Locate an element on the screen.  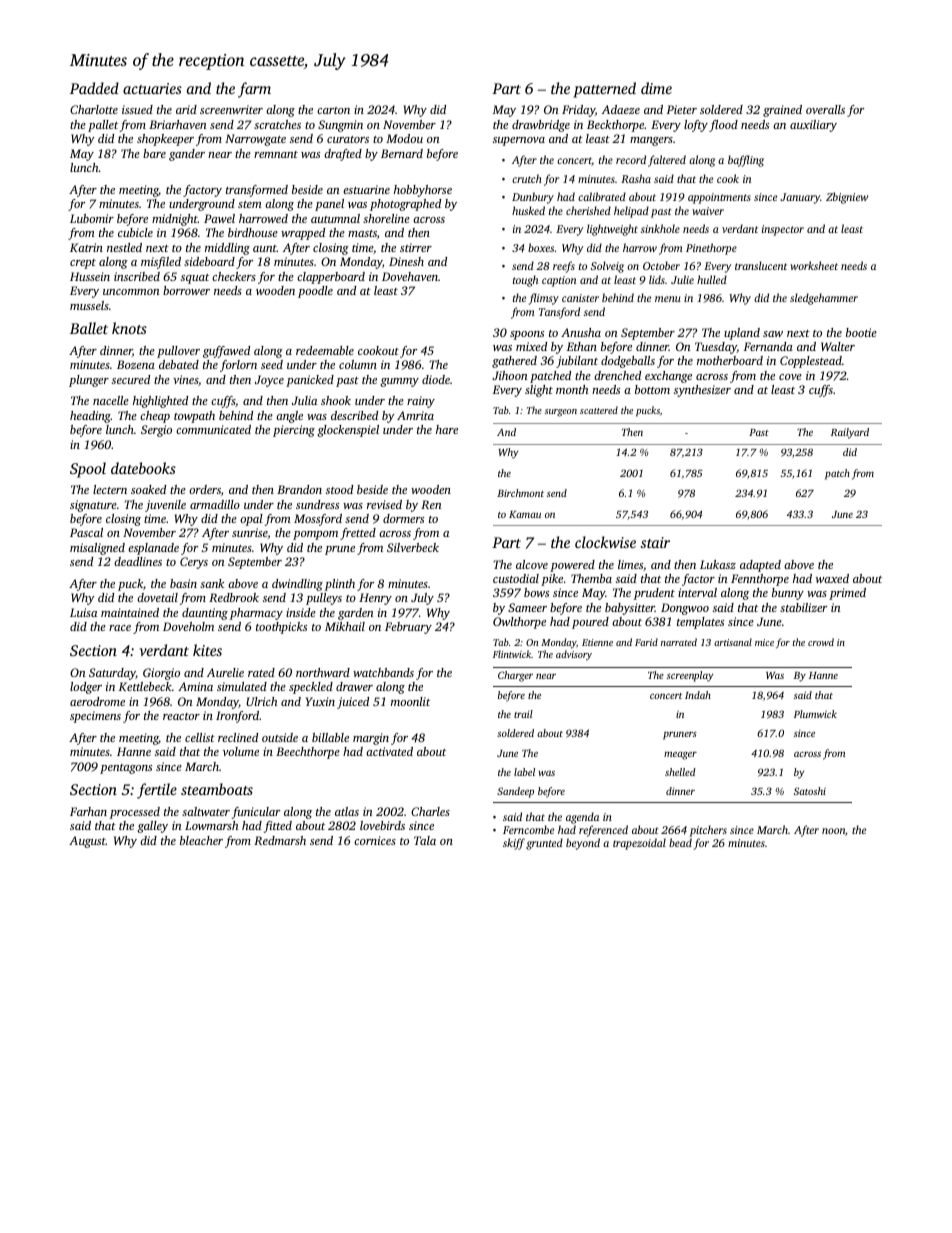
Ferncombe is located at coordinates (528, 829).
